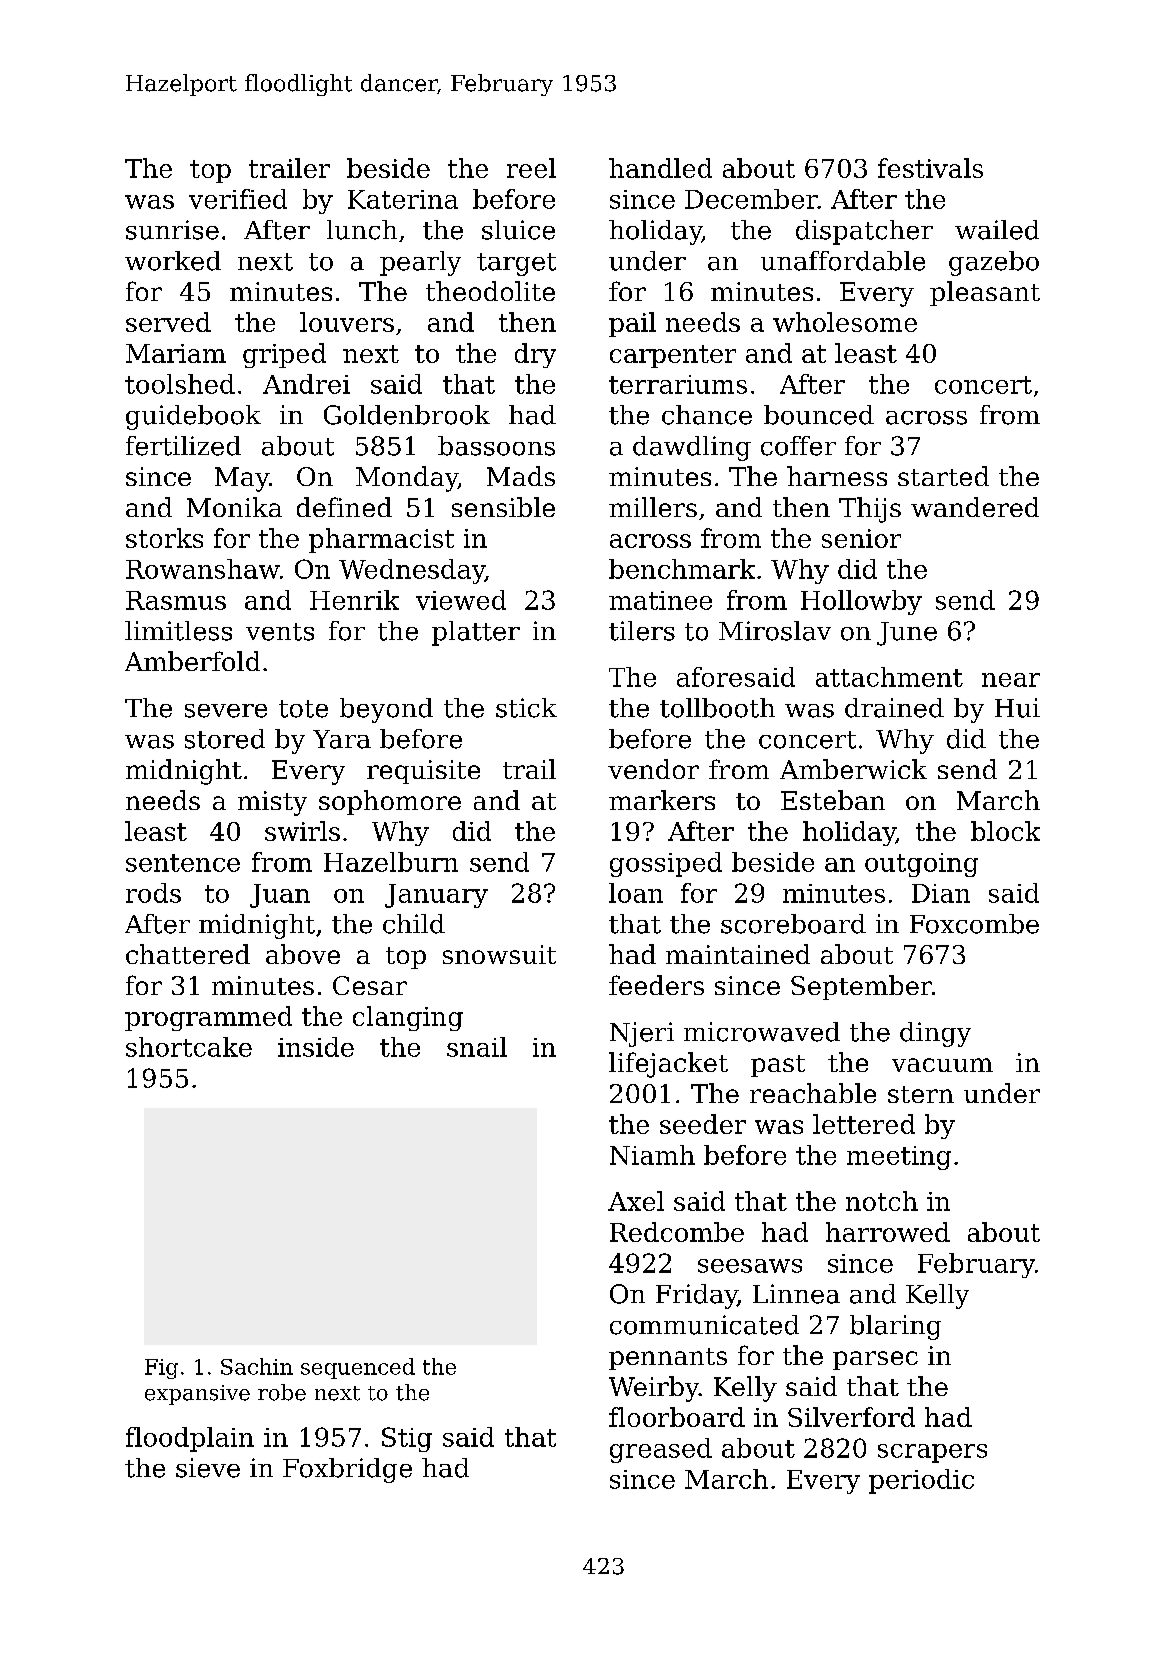 The height and width of the document is (1654, 1165). What do you see at coordinates (197, 1395) in the document?
I see `expansive` at bounding box center [197, 1395].
